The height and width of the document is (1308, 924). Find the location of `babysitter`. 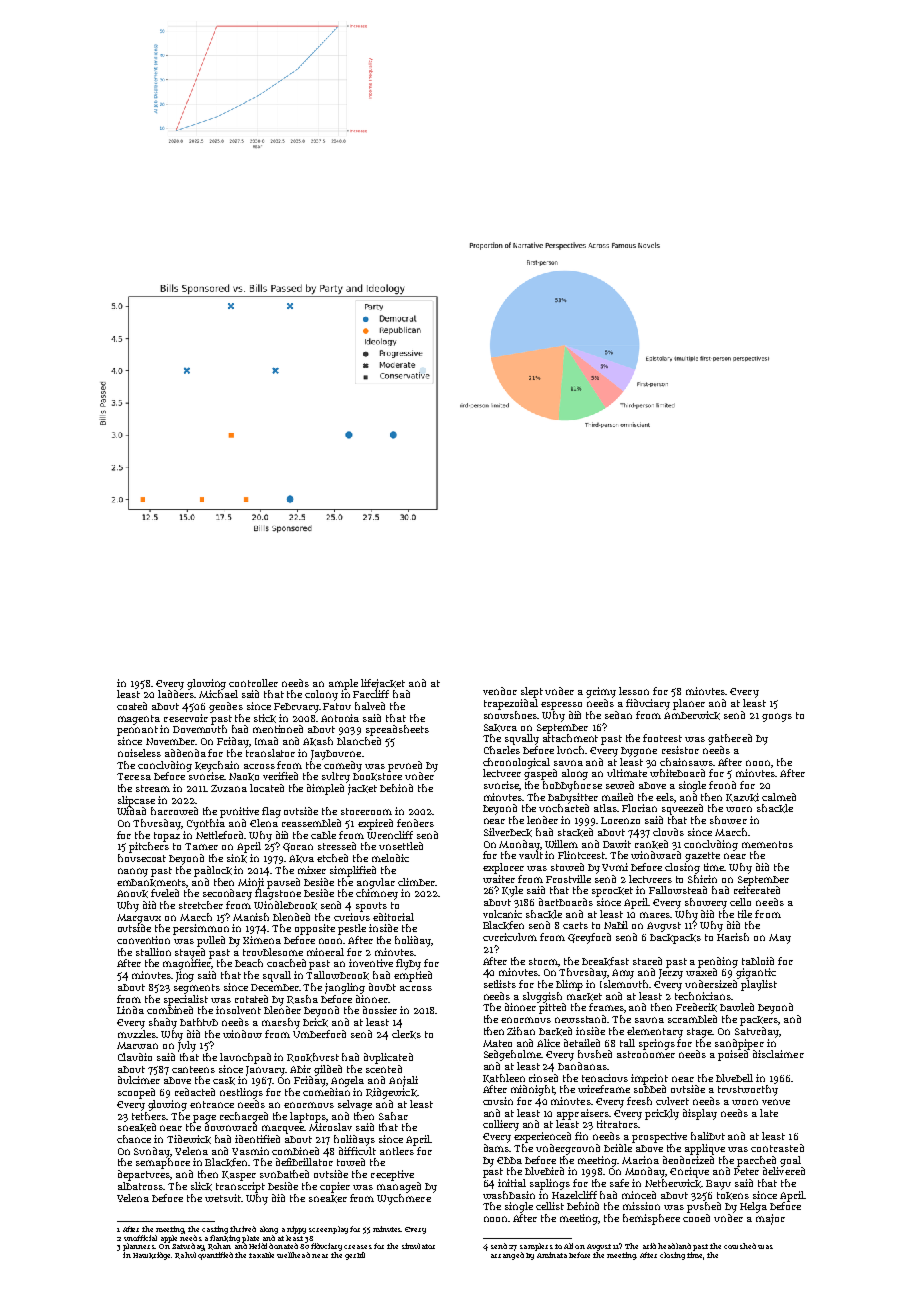

babysitter is located at coordinates (573, 798).
